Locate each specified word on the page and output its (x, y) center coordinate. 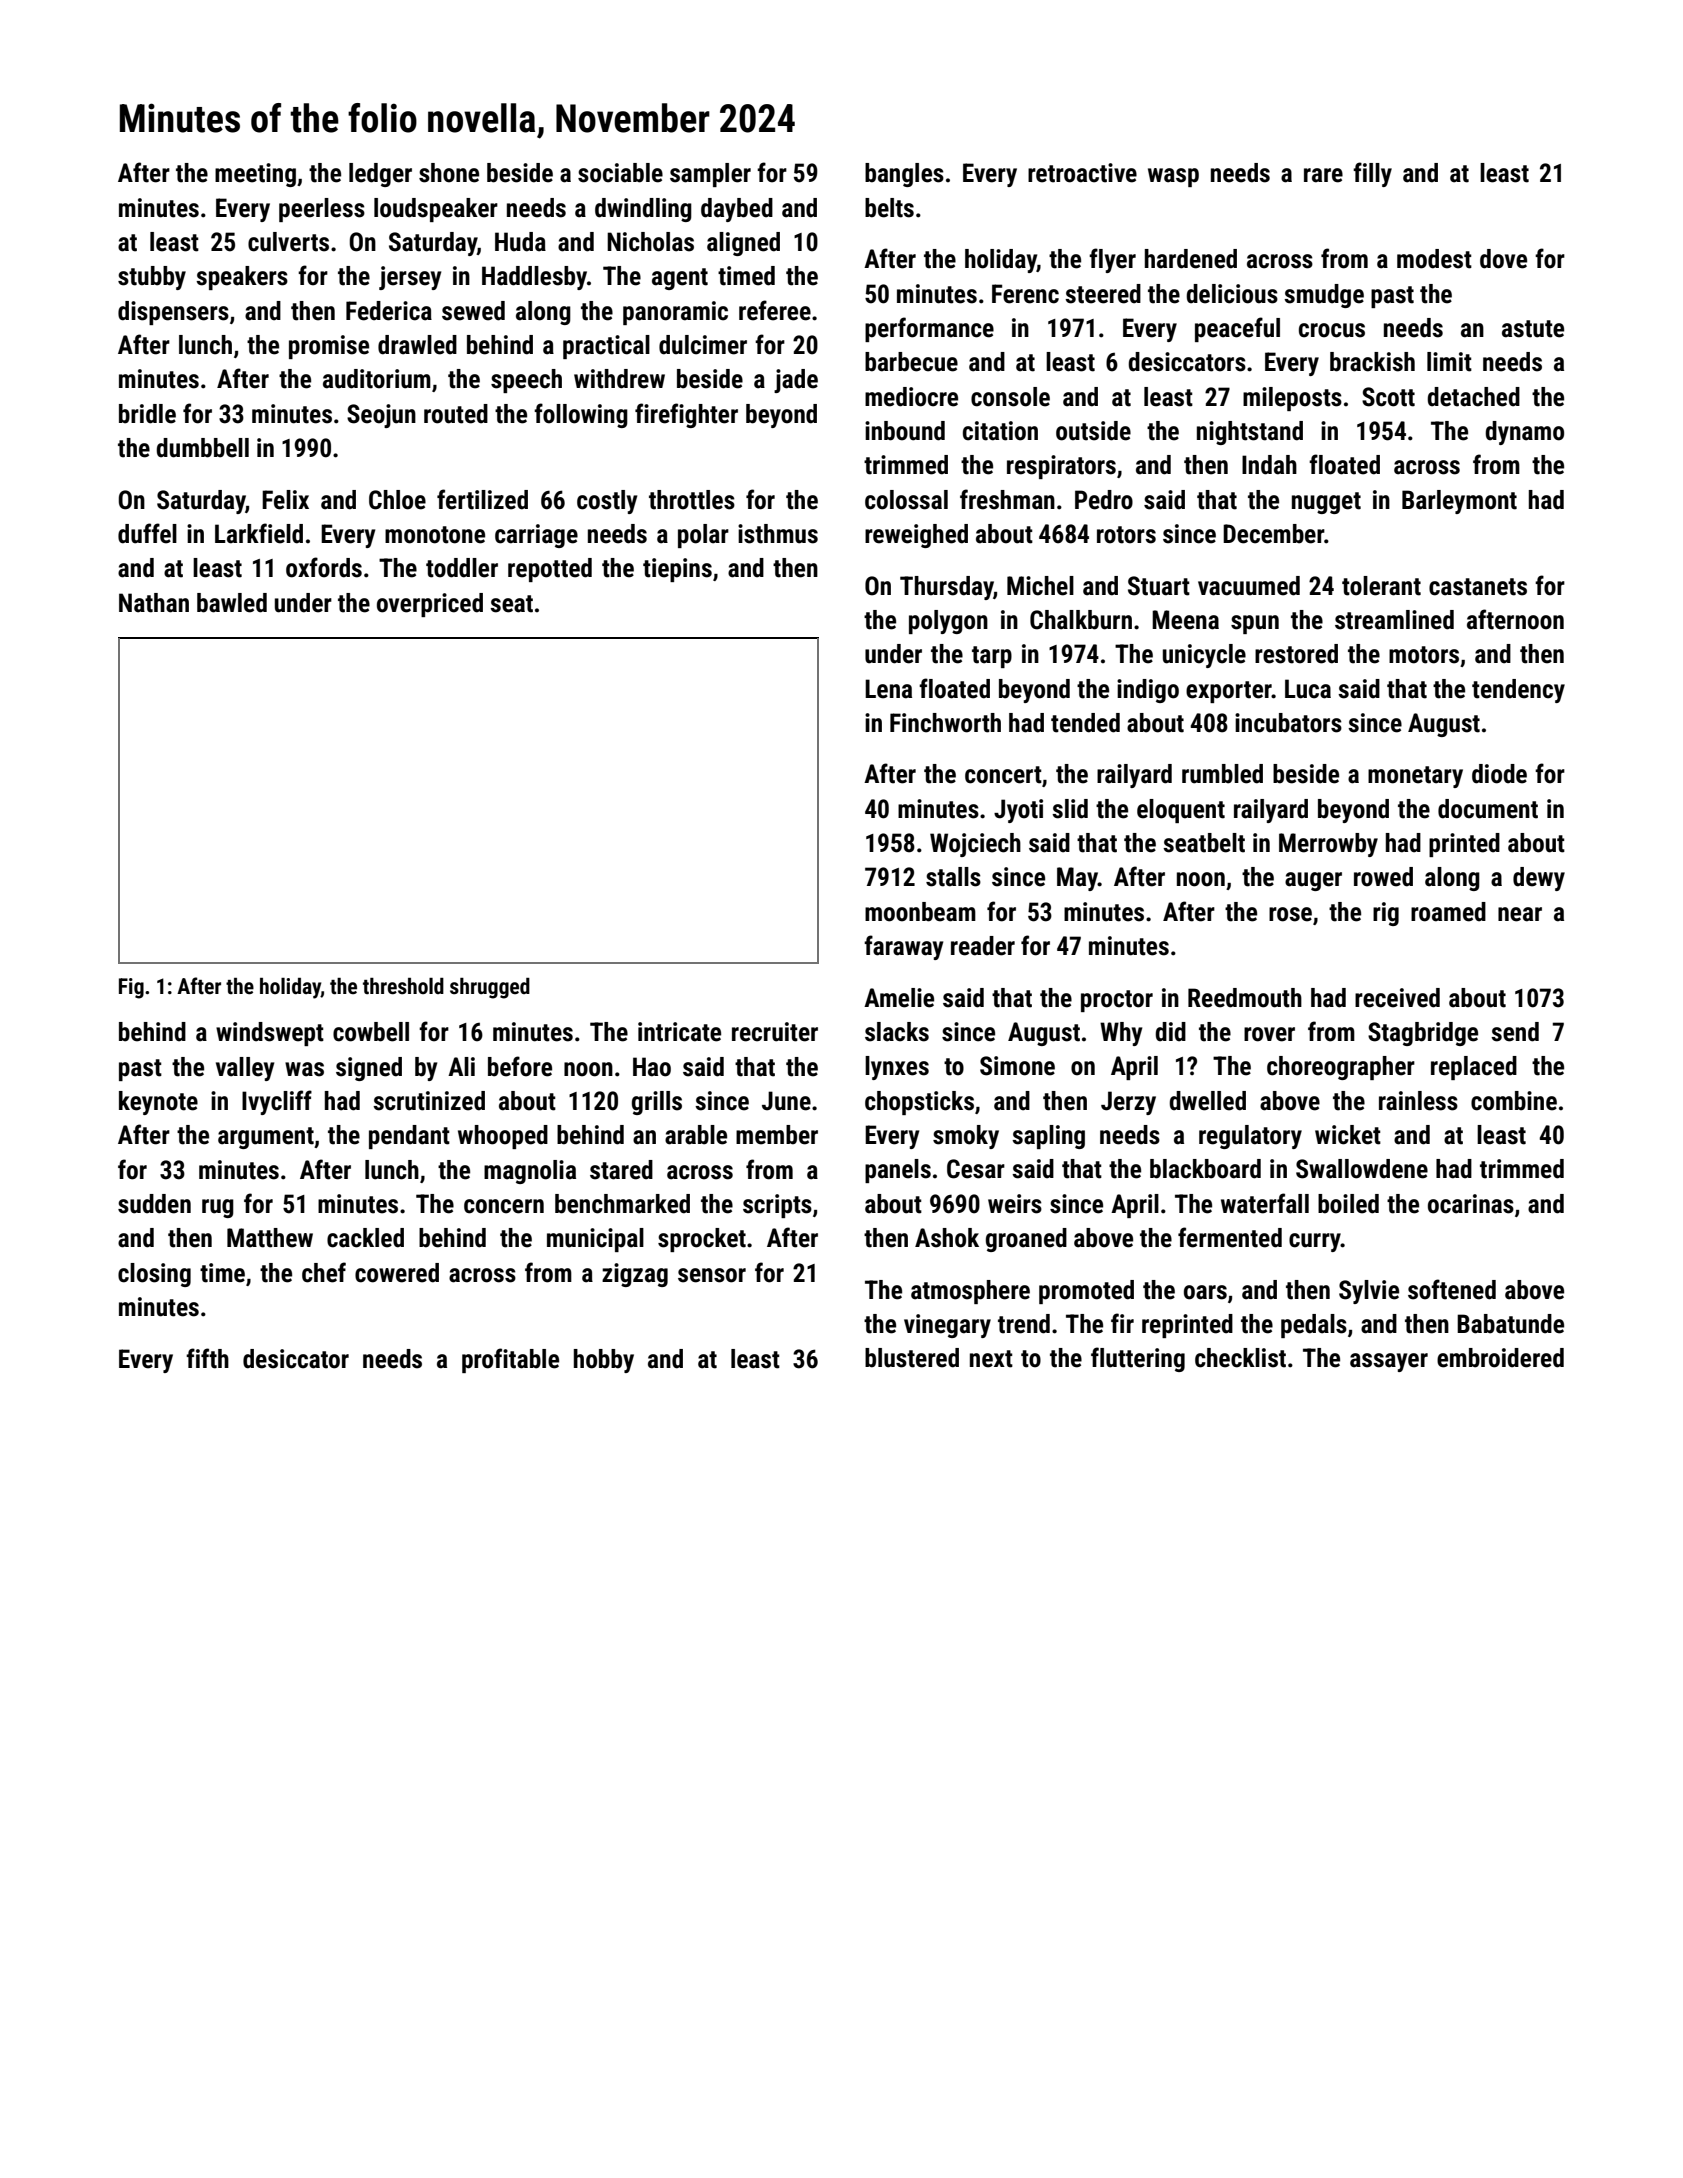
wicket (1348, 1135)
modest (1434, 259)
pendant (409, 1137)
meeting (255, 175)
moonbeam (920, 912)
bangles (904, 175)
